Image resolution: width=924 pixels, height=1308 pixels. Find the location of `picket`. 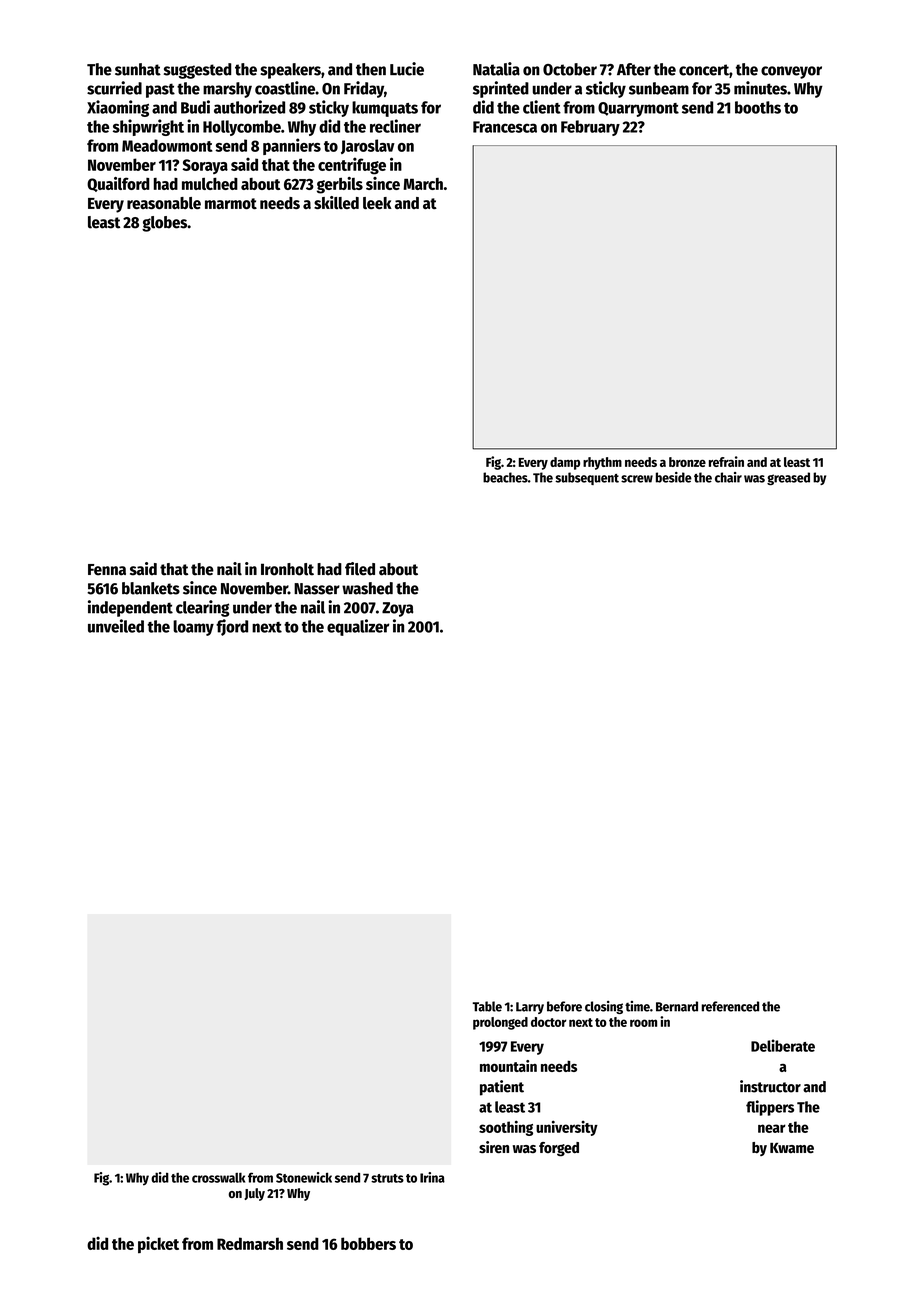

picket is located at coordinates (158, 1245).
